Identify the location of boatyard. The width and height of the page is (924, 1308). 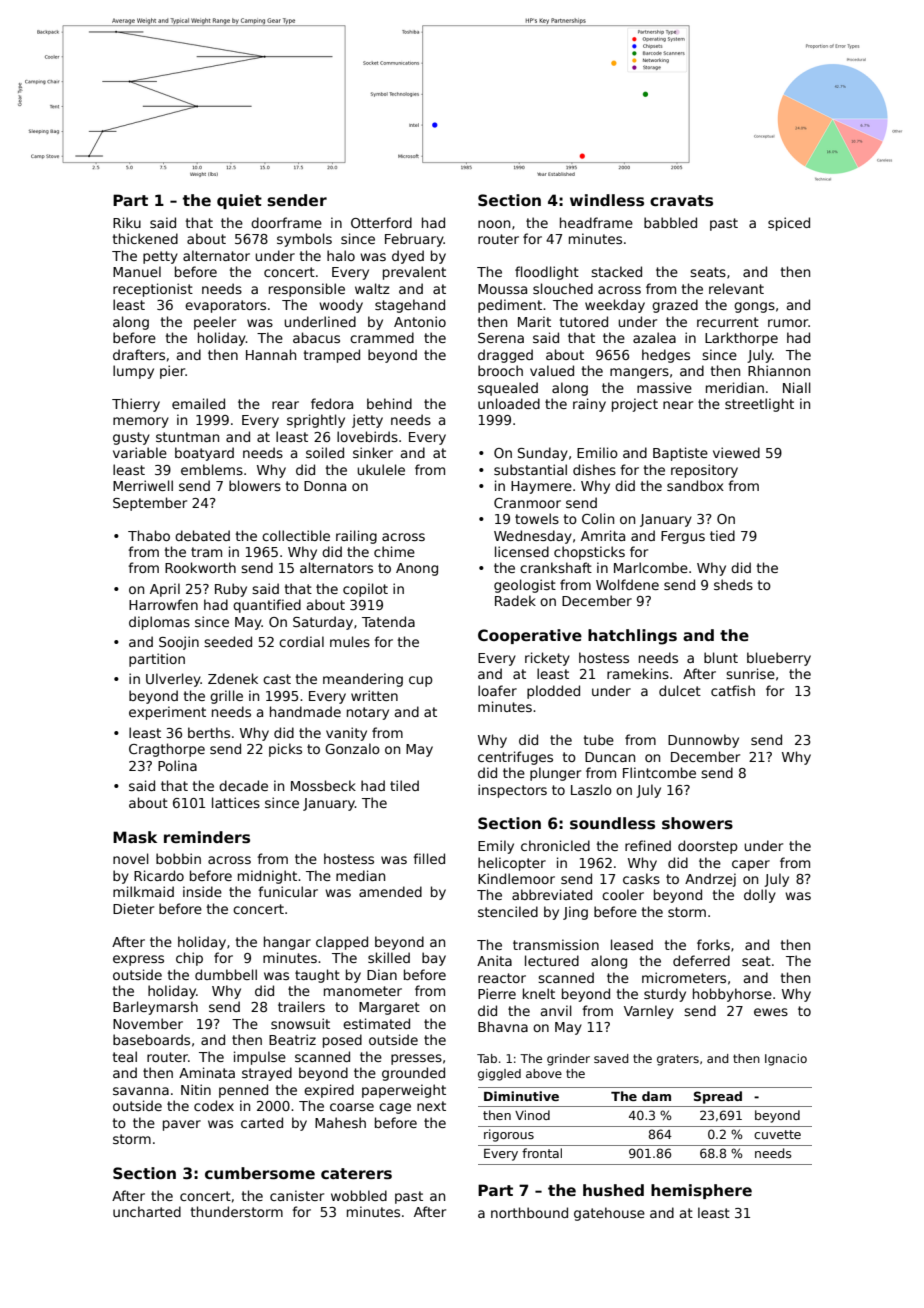
(204, 454).
